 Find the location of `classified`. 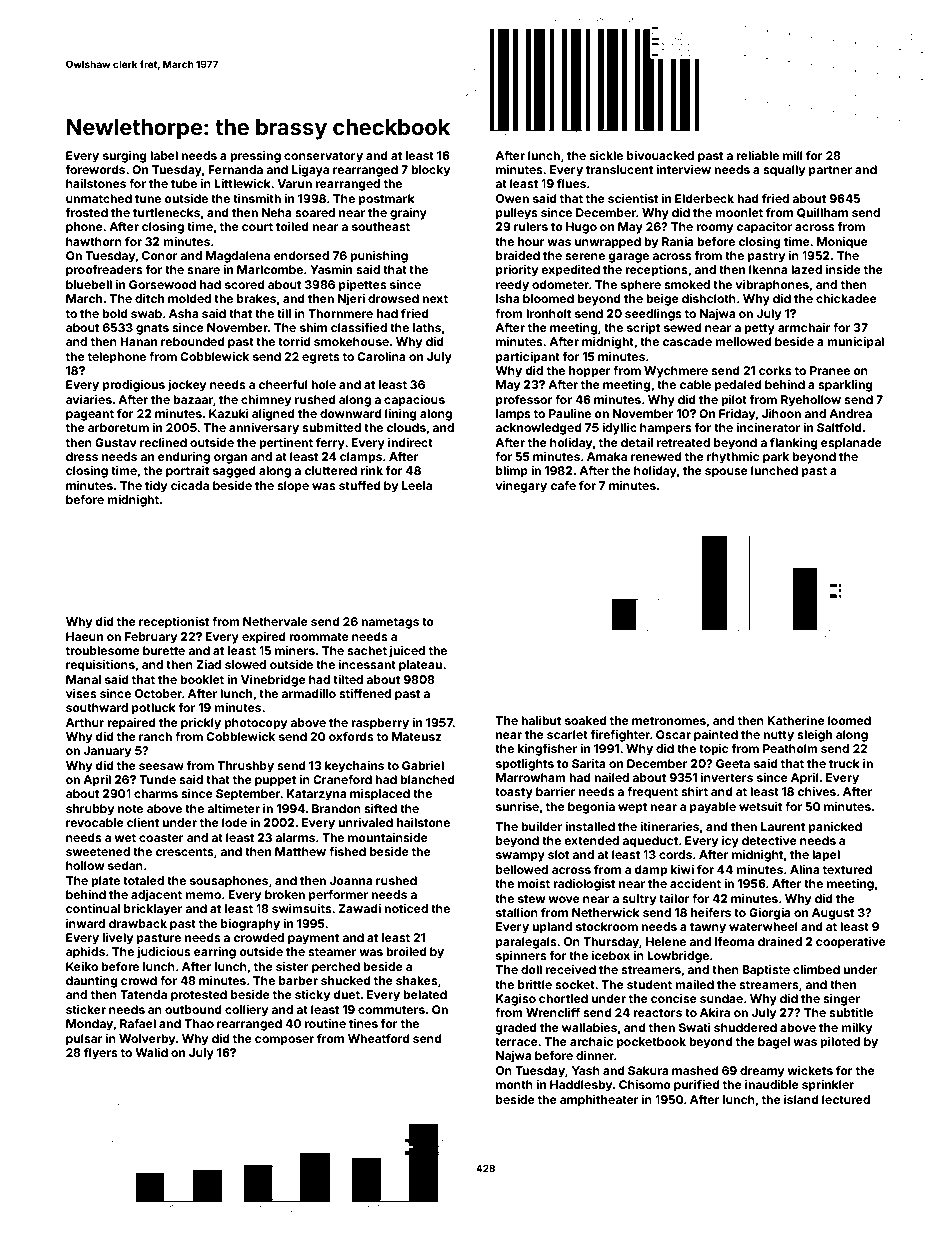

classified is located at coordinates (359, 327).
